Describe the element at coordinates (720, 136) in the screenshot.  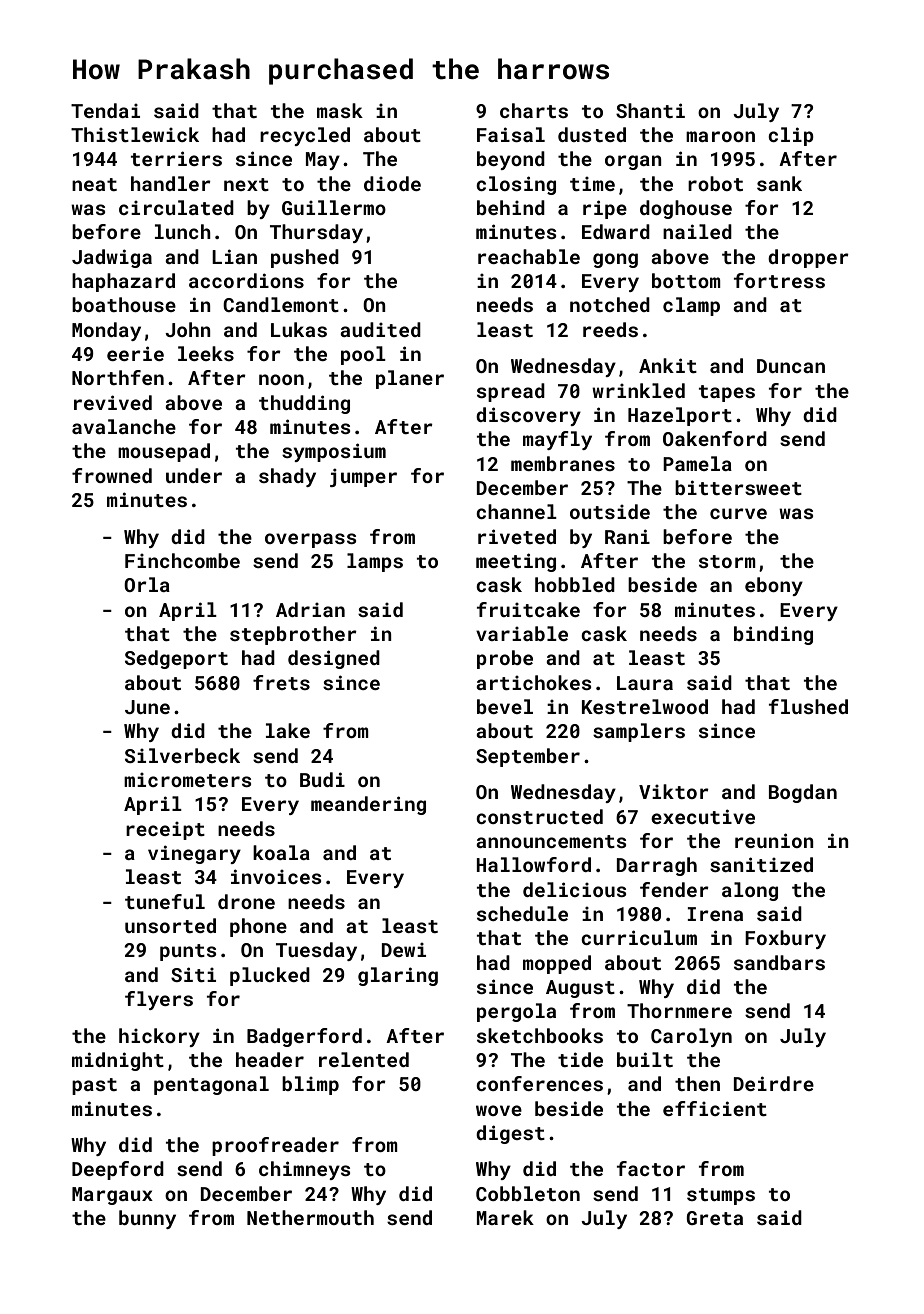
I see `maroon` at that location.
